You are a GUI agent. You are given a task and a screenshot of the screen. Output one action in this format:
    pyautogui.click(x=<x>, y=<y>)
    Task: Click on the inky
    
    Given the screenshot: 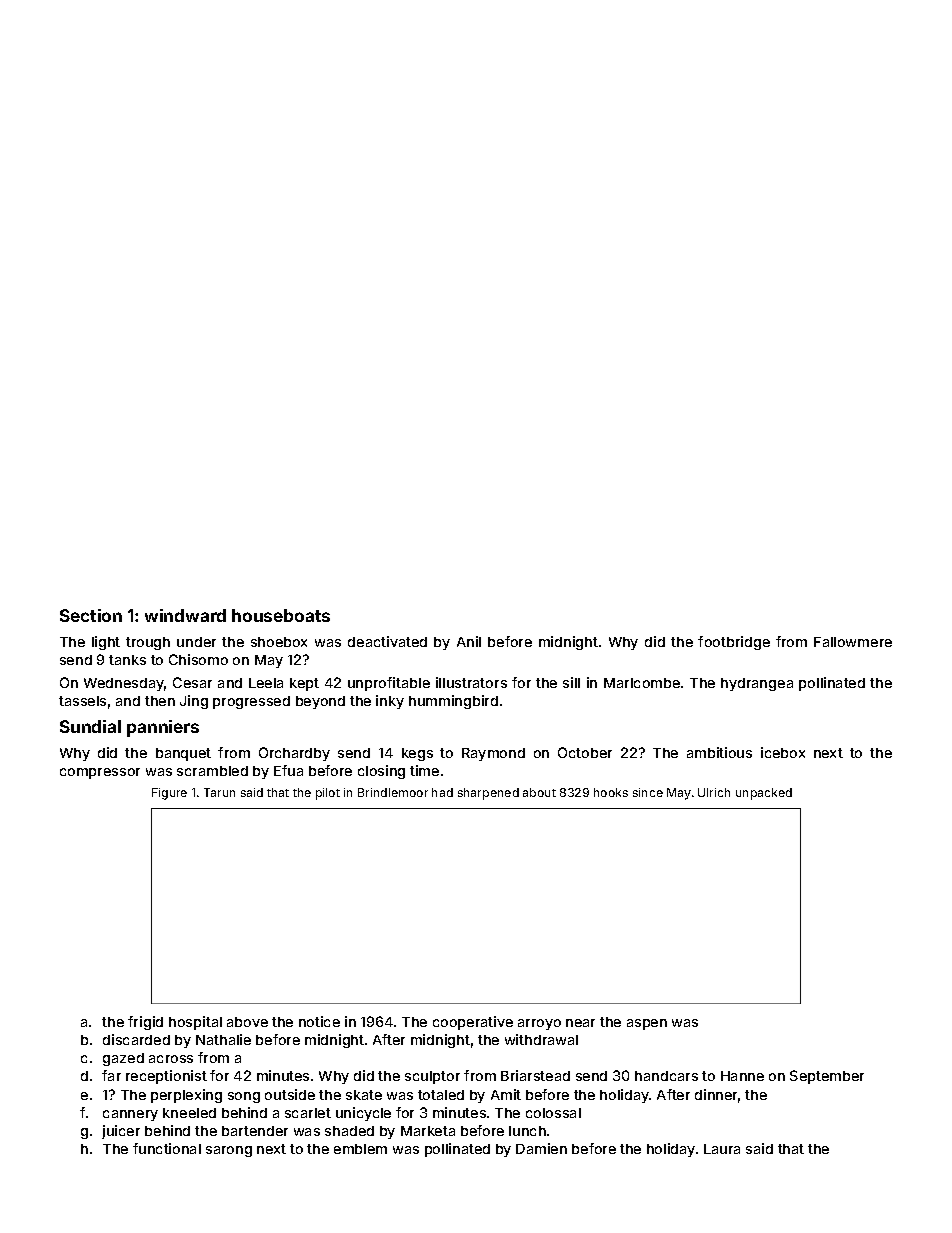 What is the action you would take?
    pyautogui.click(x=390, y=702)
